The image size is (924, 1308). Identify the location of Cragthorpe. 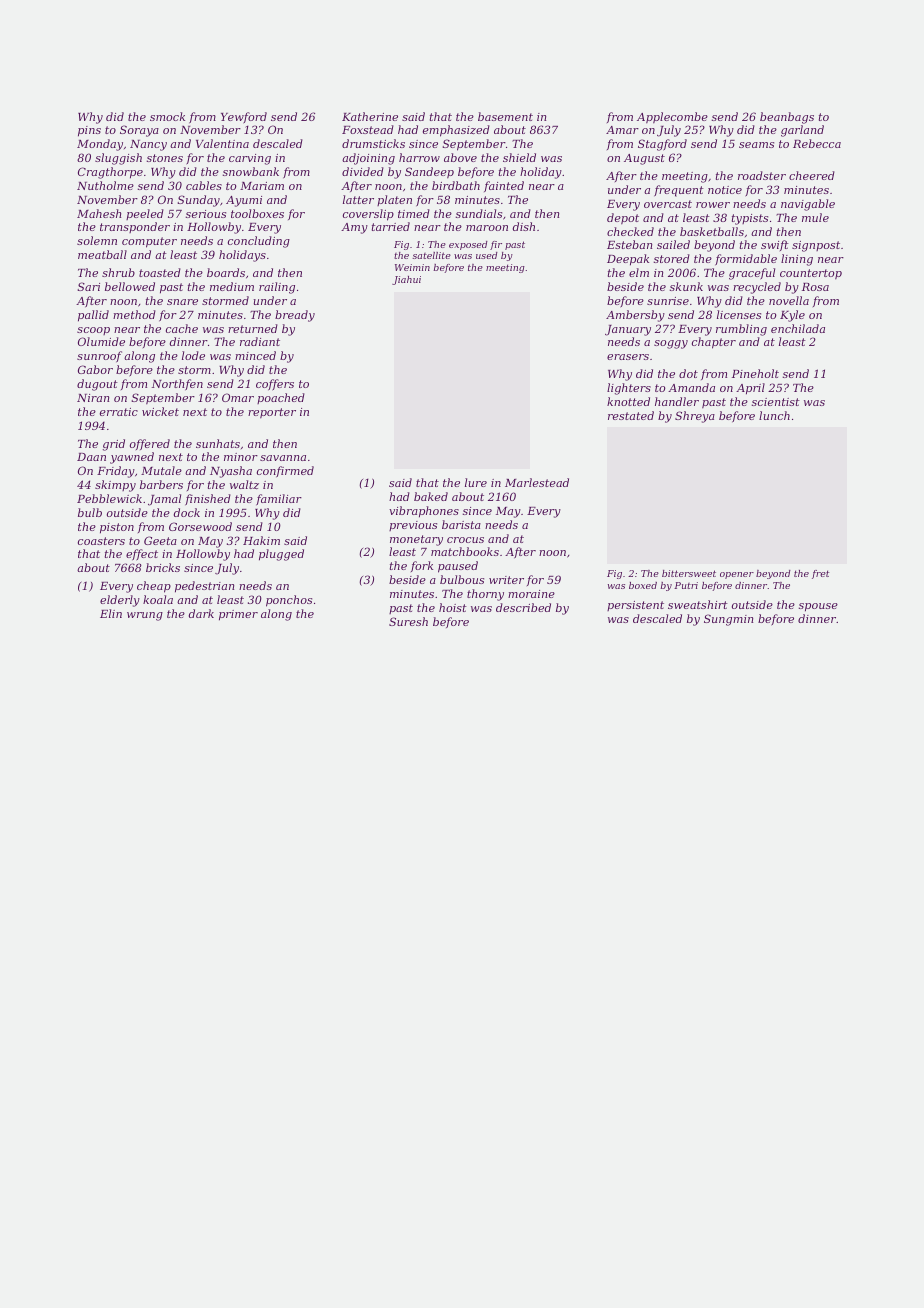
(110, 173).
